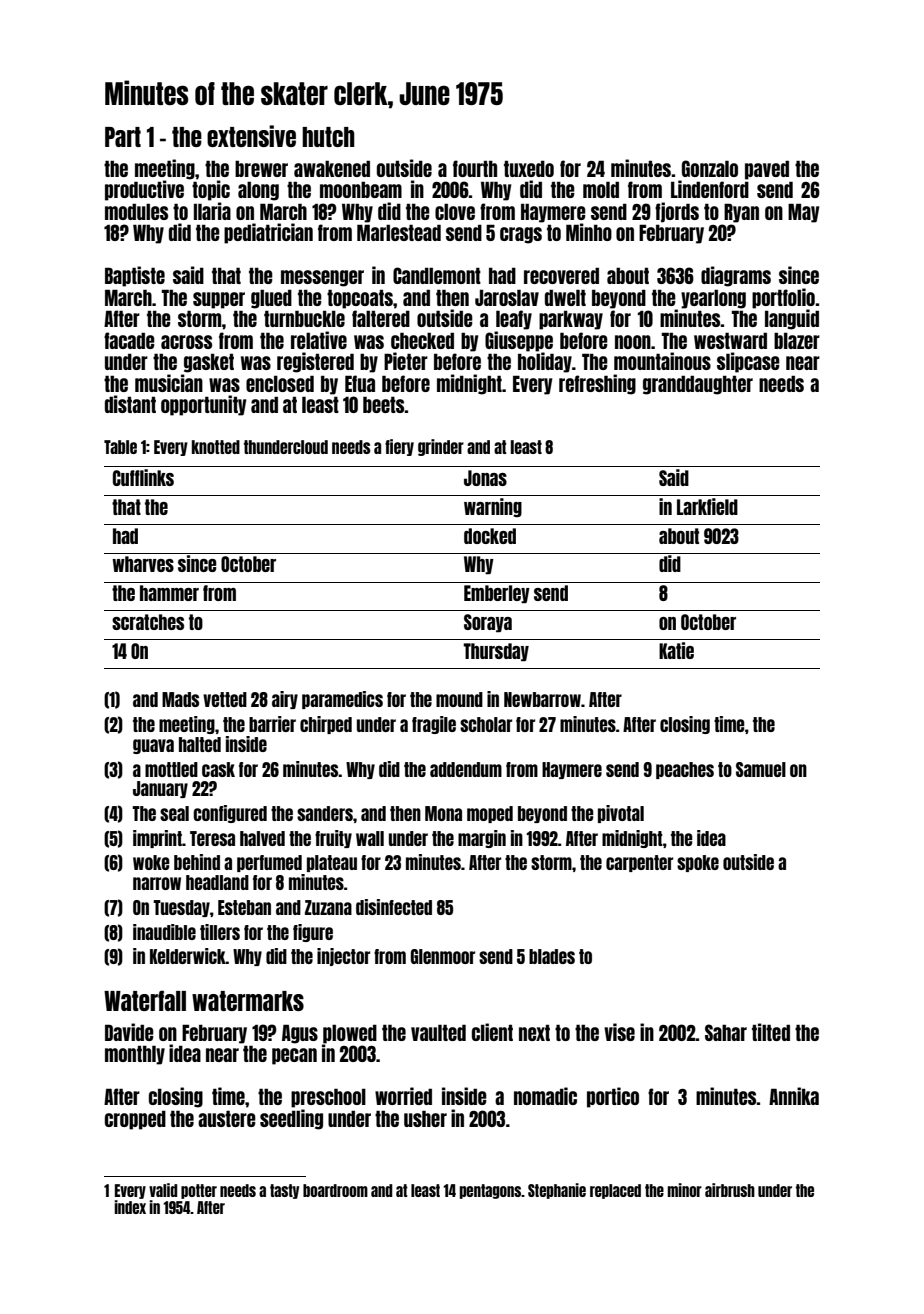 The height and width of the screenshot is (1314, 924). Describe the element at coordinates (248, 1001) in the screenshot. I see `watermarks` at that location.
